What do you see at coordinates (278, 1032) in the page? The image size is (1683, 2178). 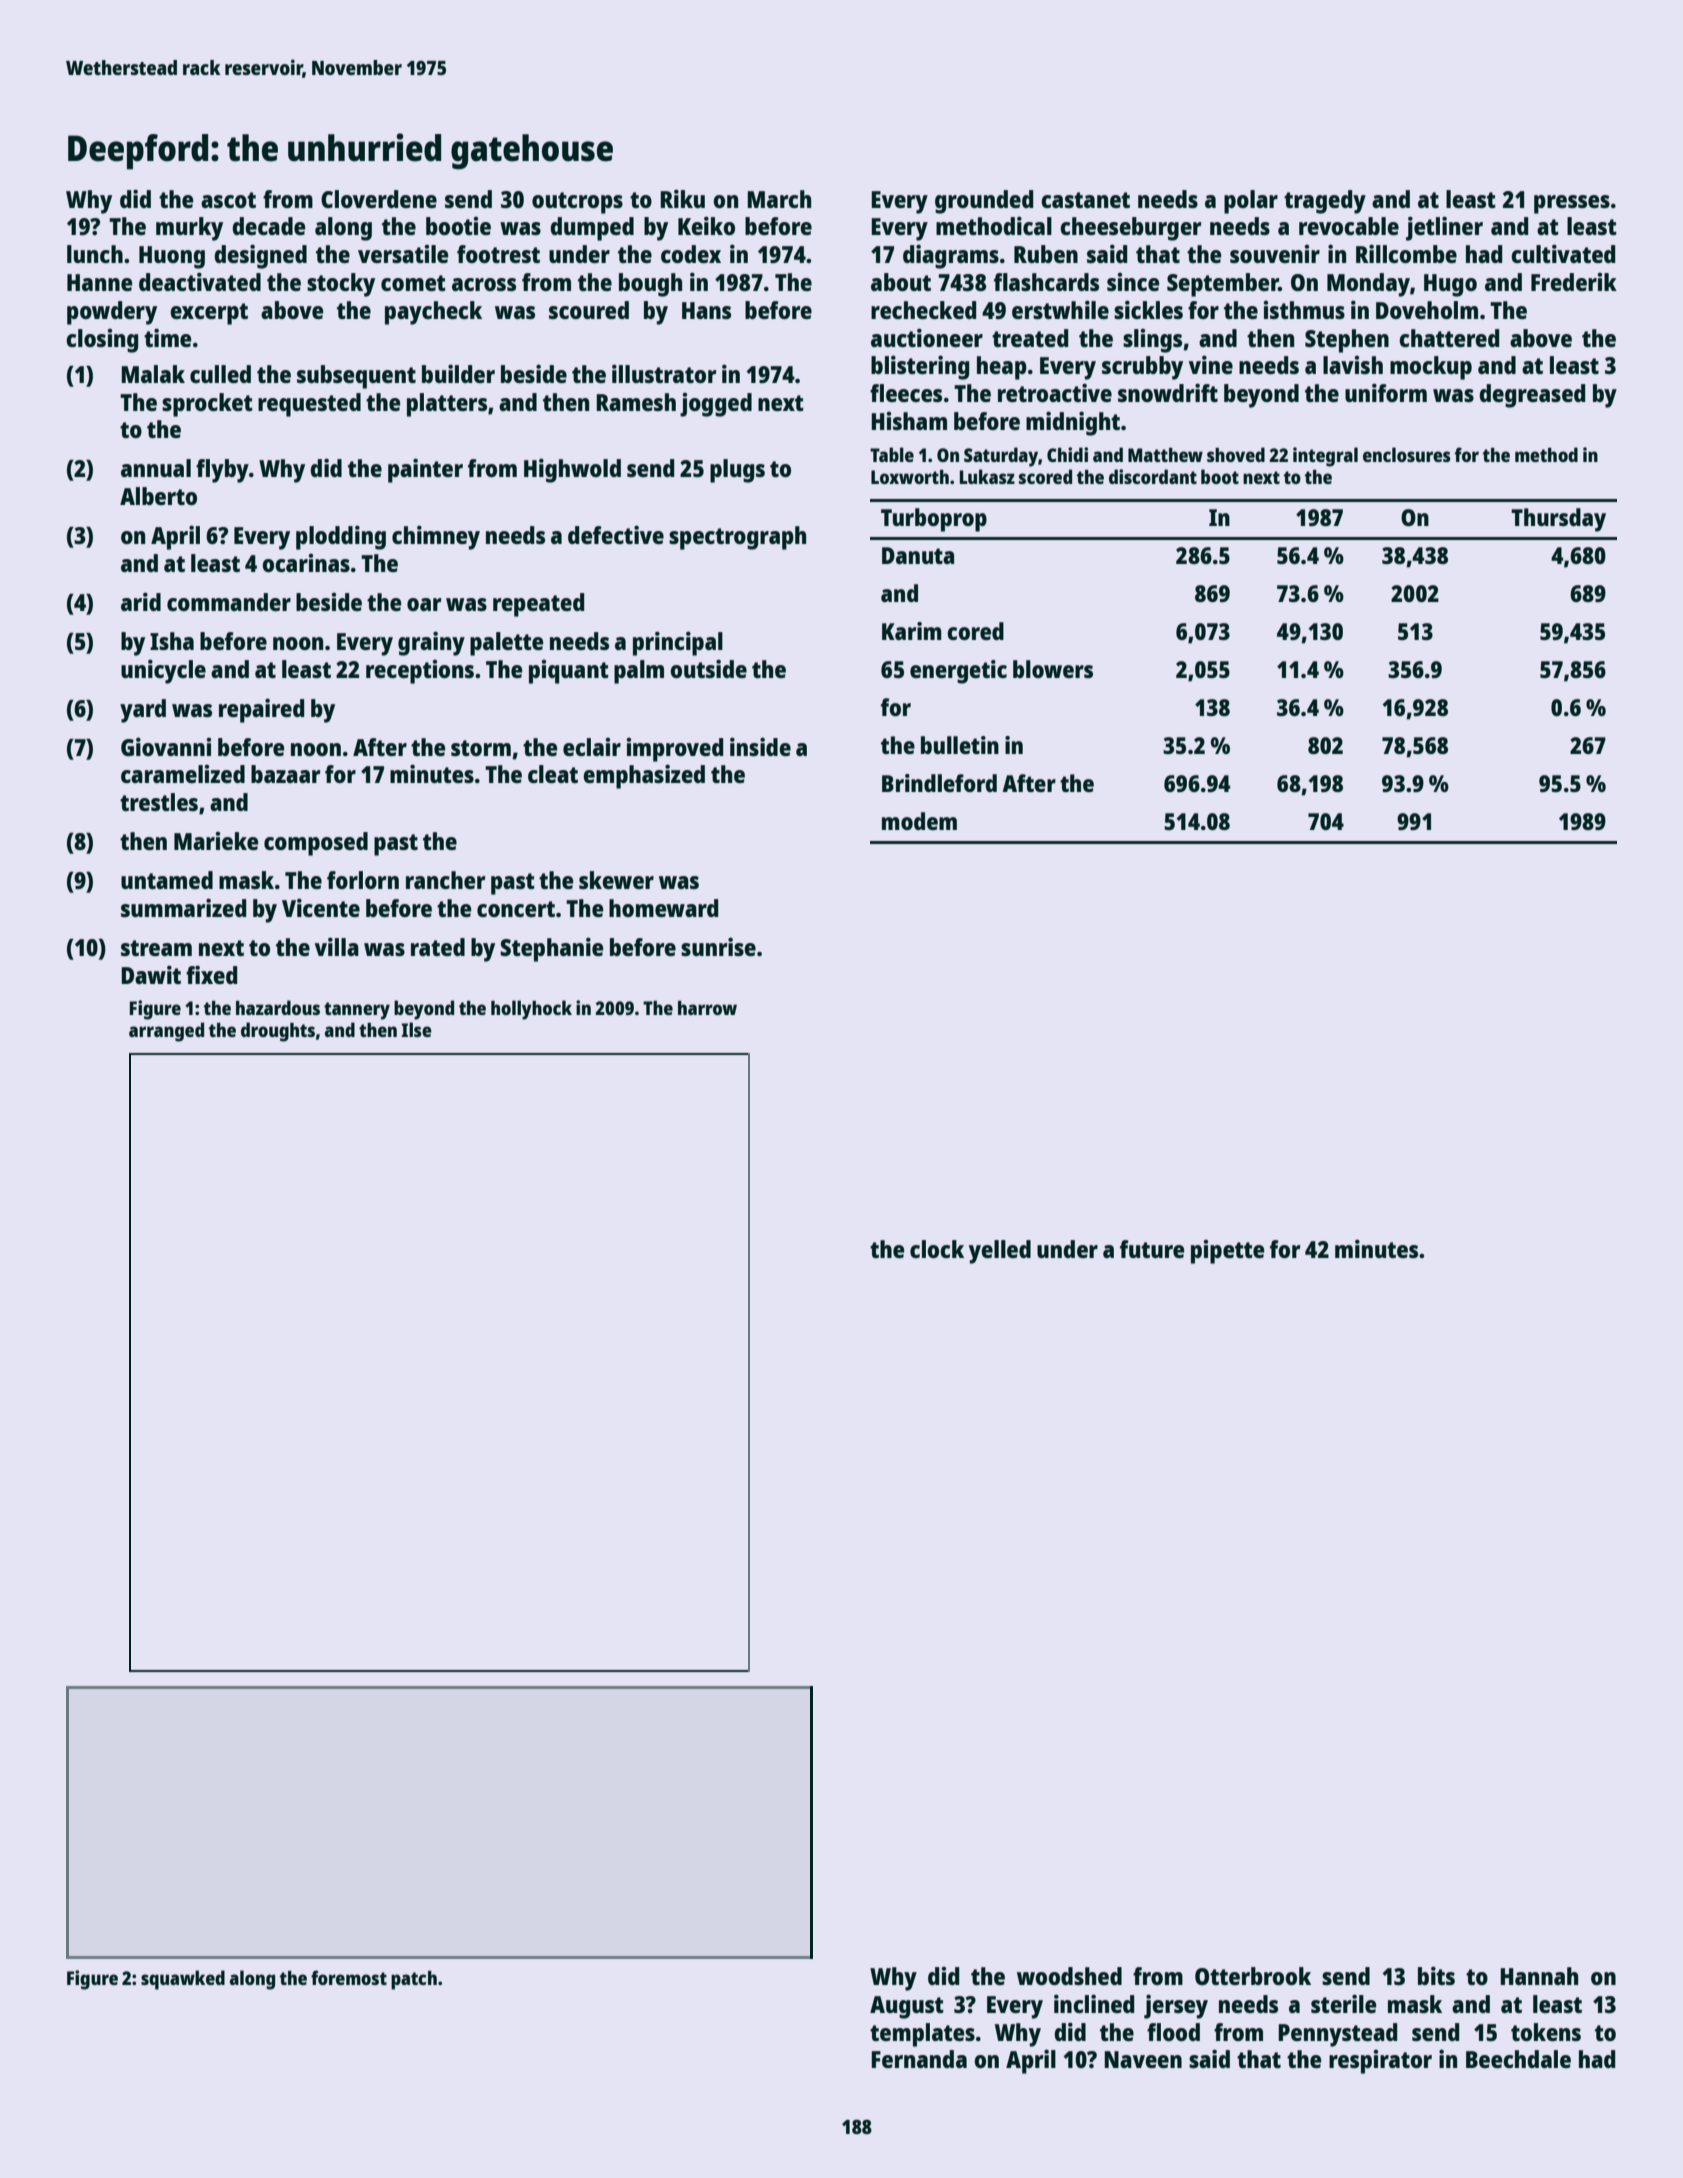 I see `droughts` at bounding box center [278, 1032].
